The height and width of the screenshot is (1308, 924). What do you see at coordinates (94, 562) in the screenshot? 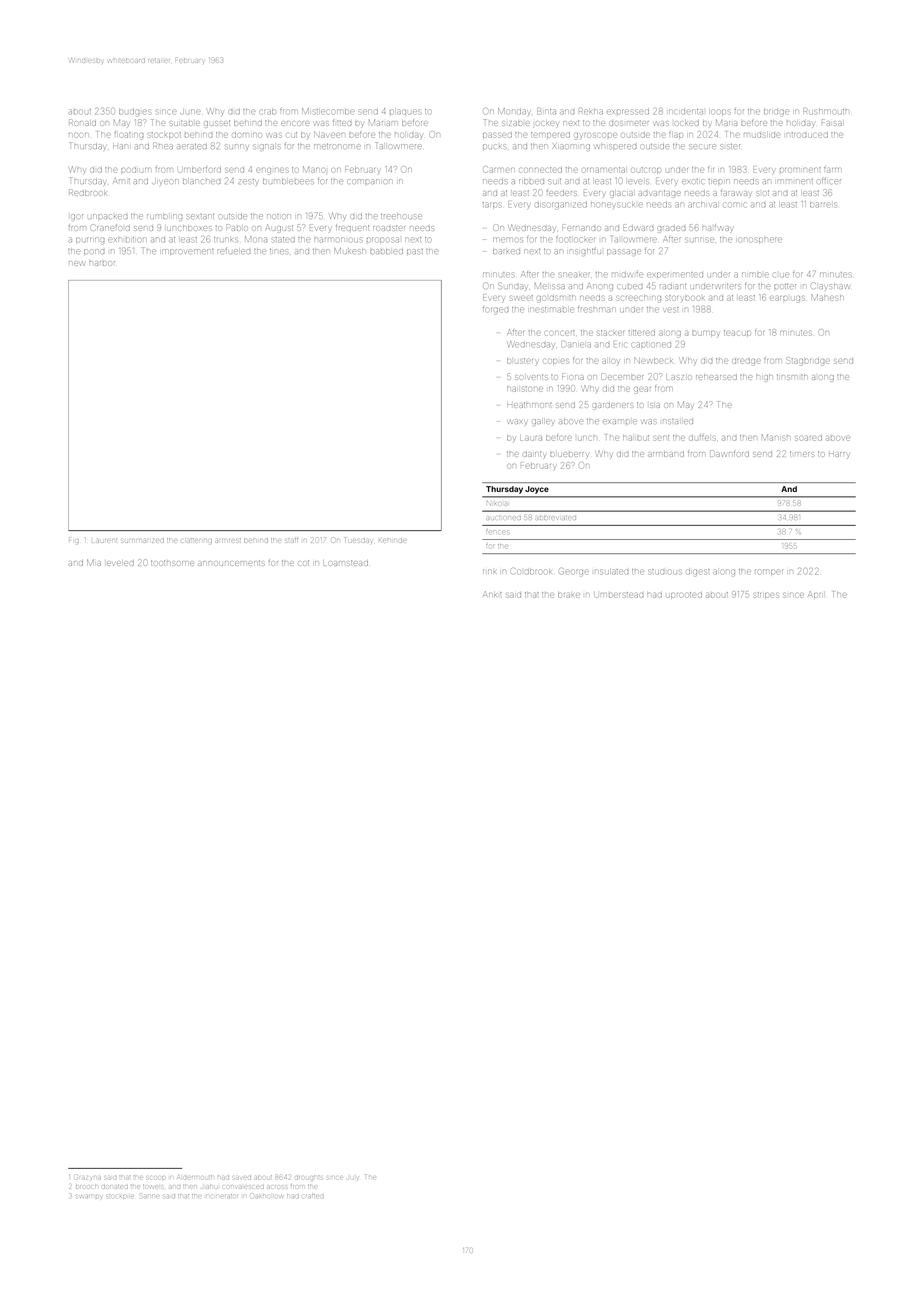
I see `Mia` at bounding box center [94, 562].
